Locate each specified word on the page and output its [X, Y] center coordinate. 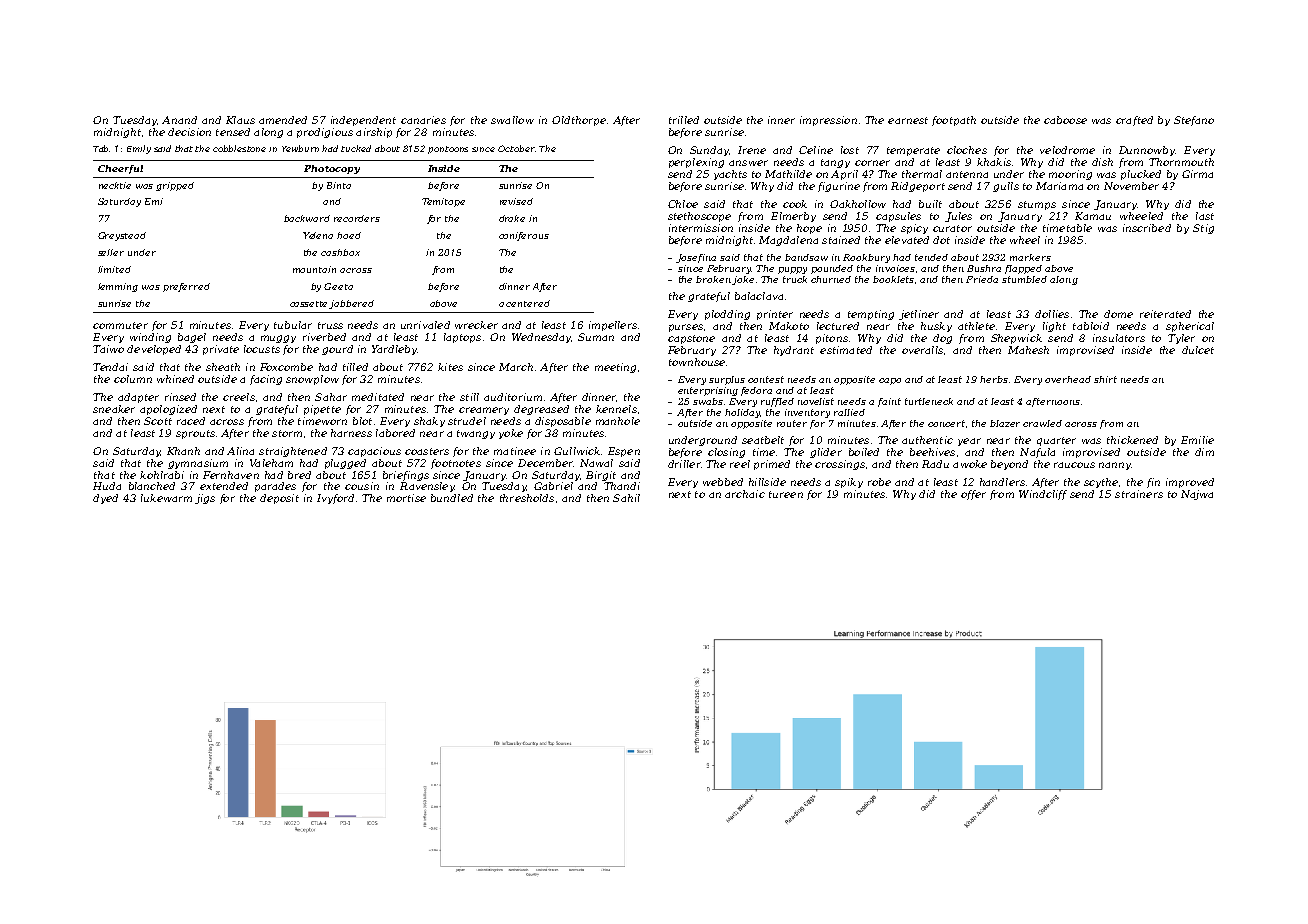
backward [307, 218]
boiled [864, 452]
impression [828, 121]
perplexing [696, 163]
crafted [1134, 121]
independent [363, 121]
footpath [954, 121]
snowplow [312, 380]
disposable [563, 422]
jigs [205, 499]
